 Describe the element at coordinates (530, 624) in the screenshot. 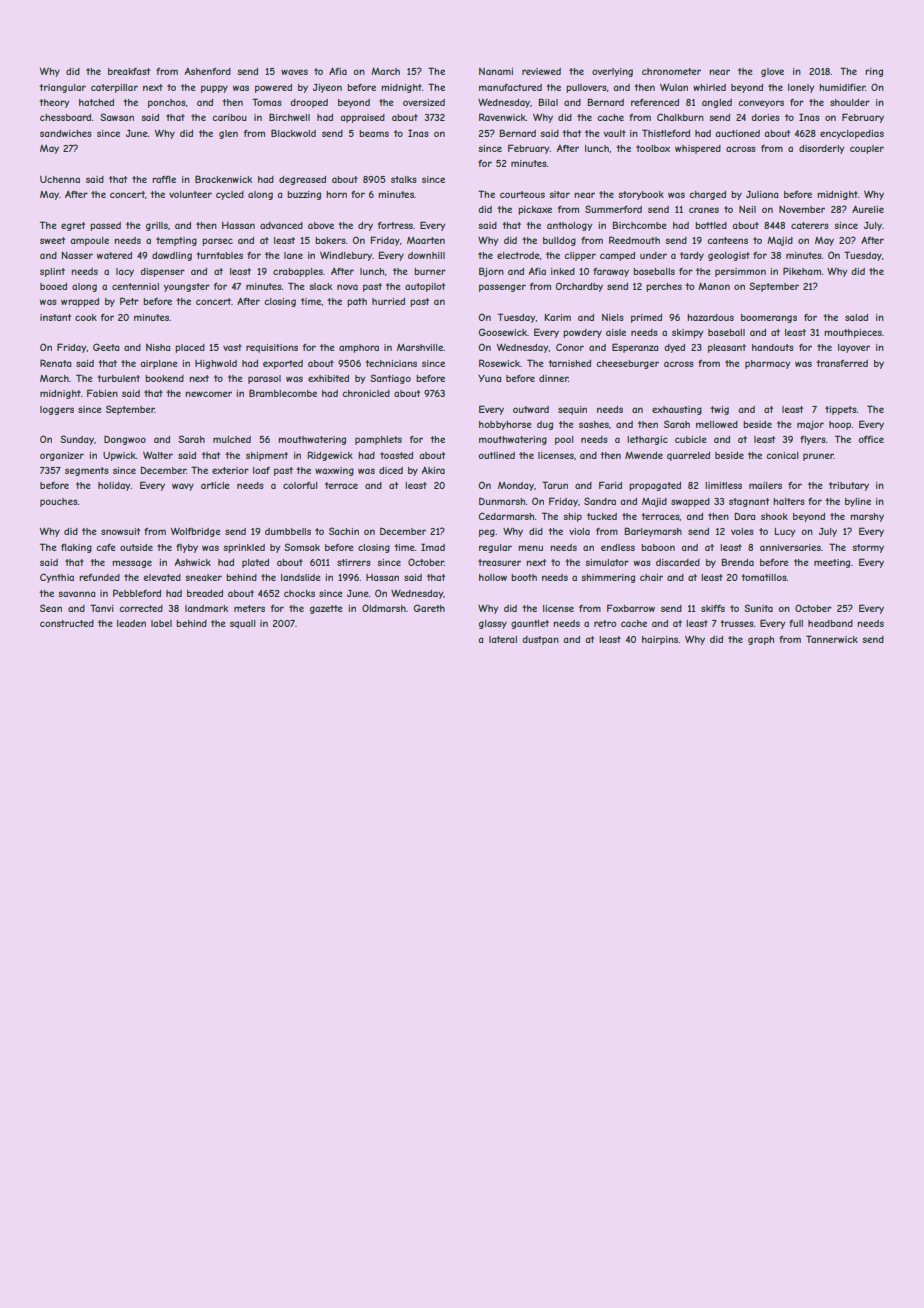

I see `gauntlet` at that location.
